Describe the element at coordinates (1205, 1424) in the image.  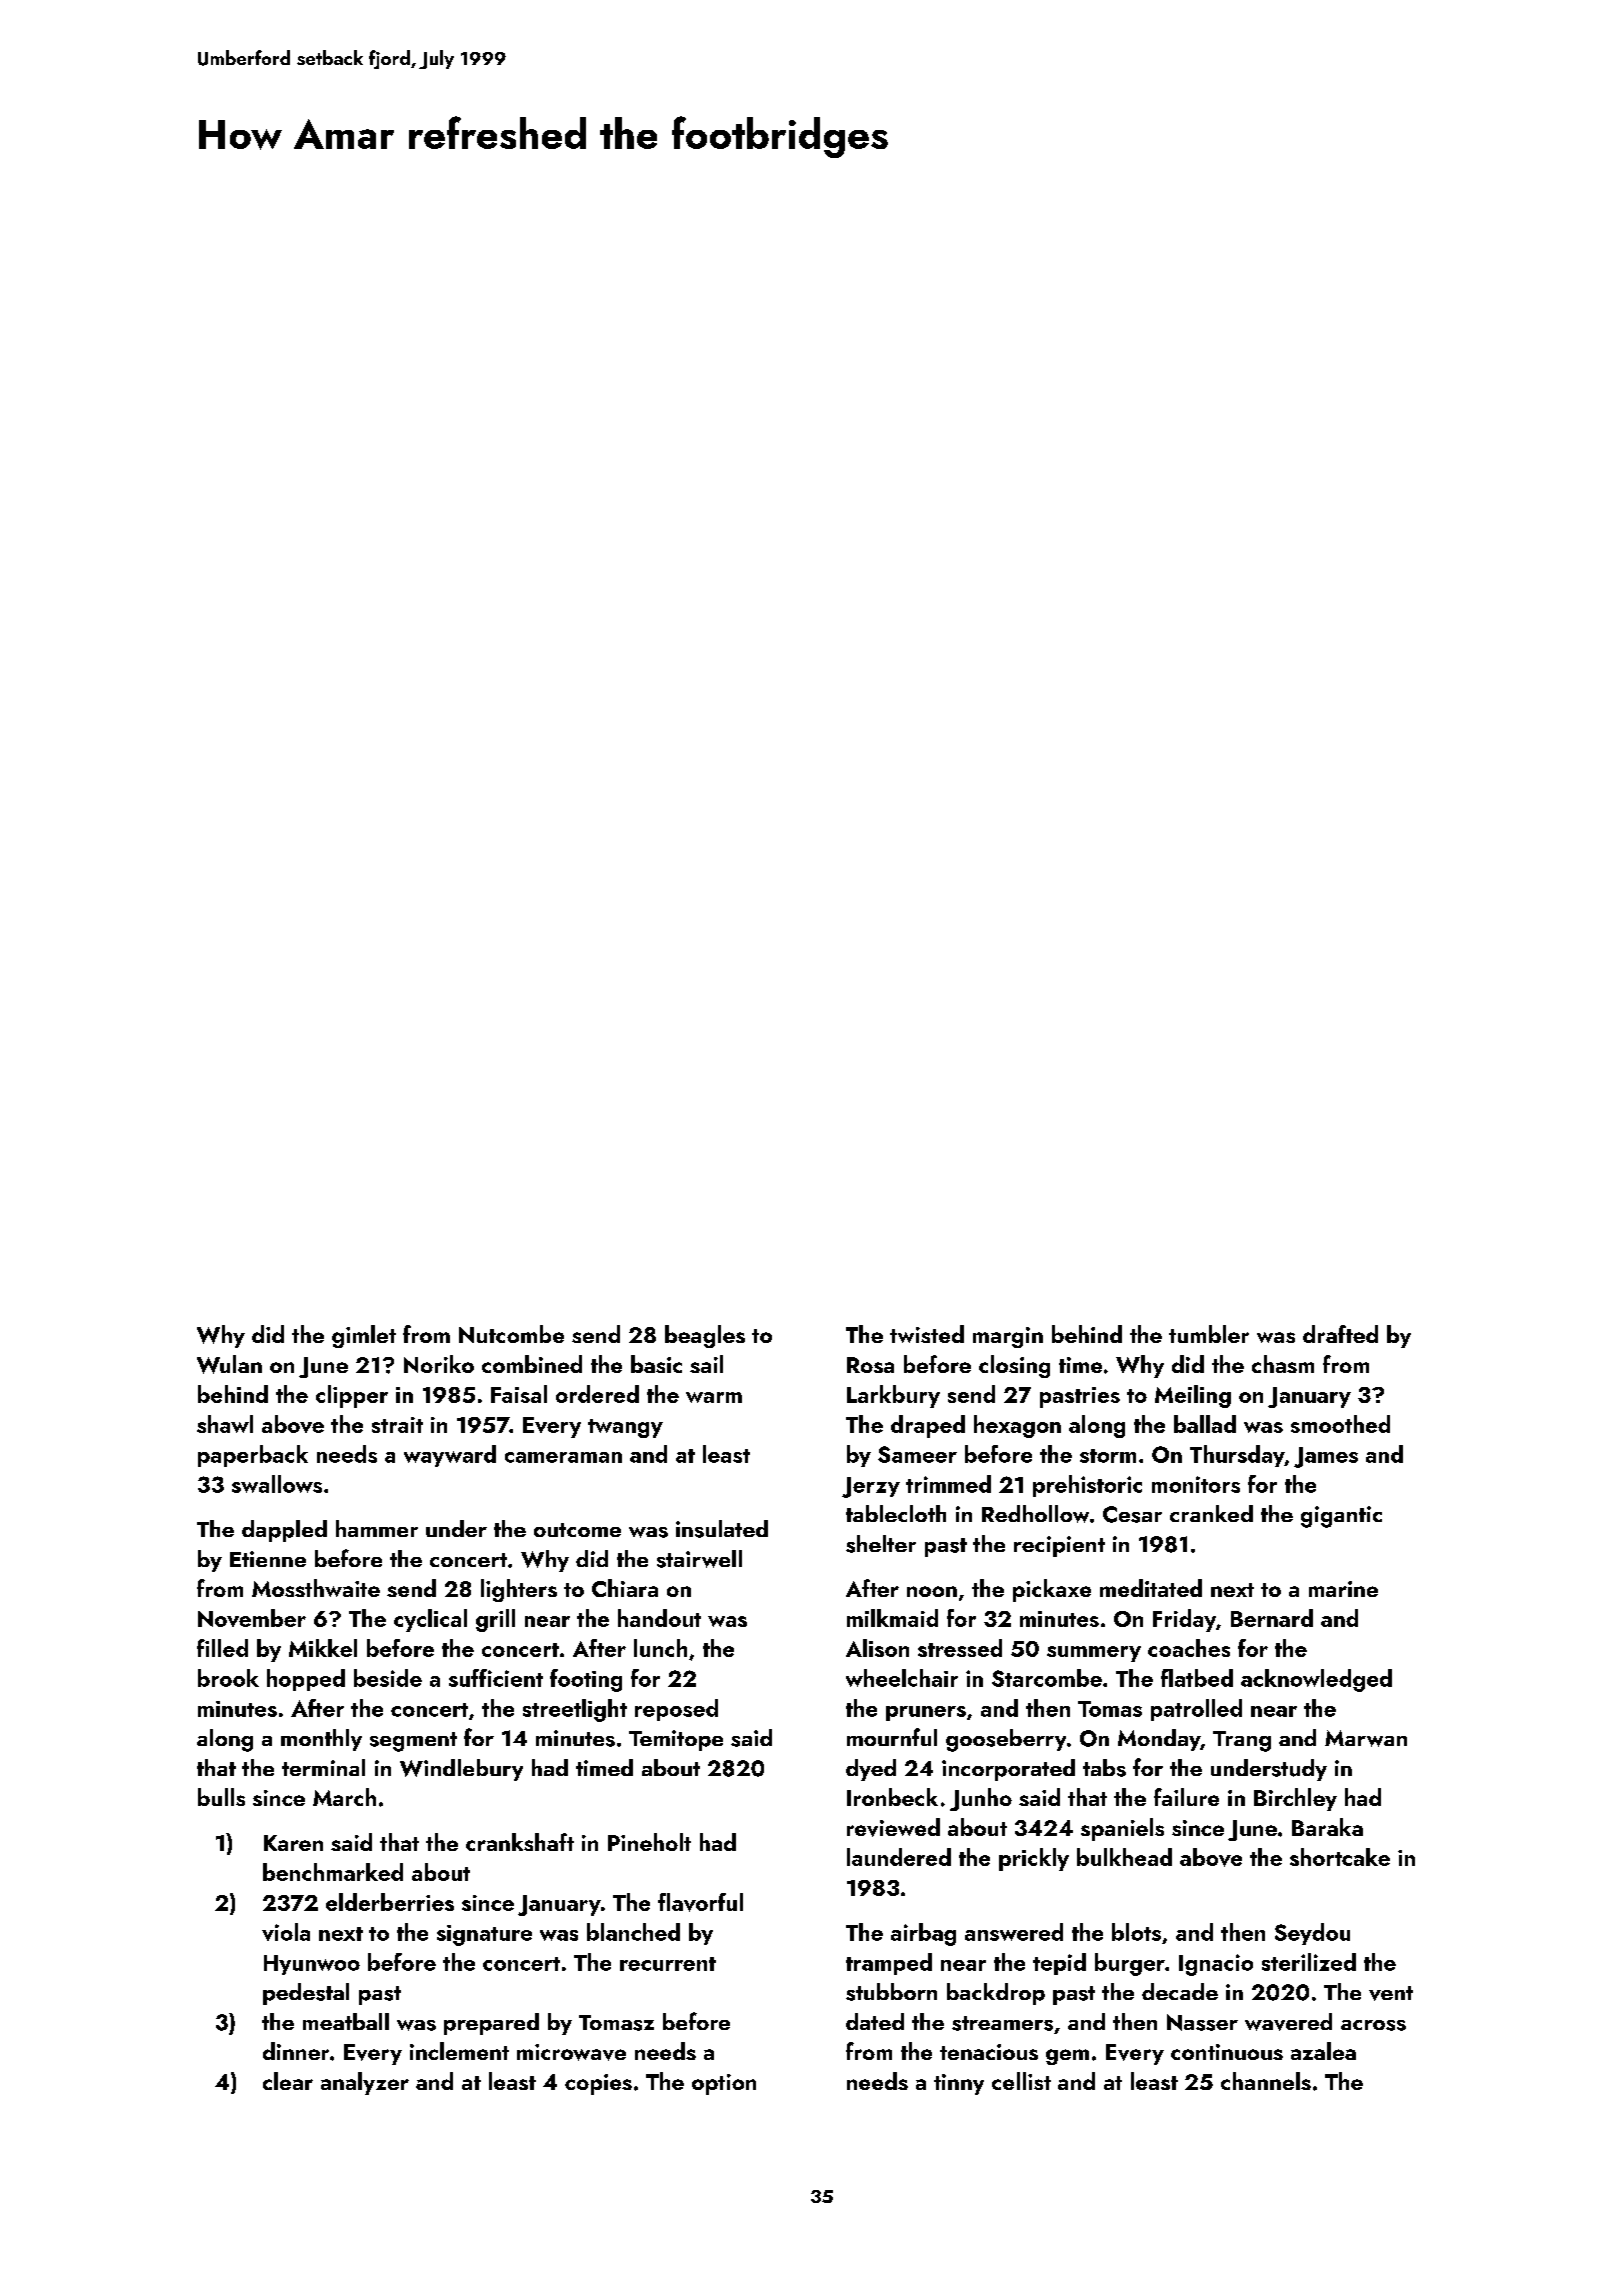
I see `ballad` at that location.
